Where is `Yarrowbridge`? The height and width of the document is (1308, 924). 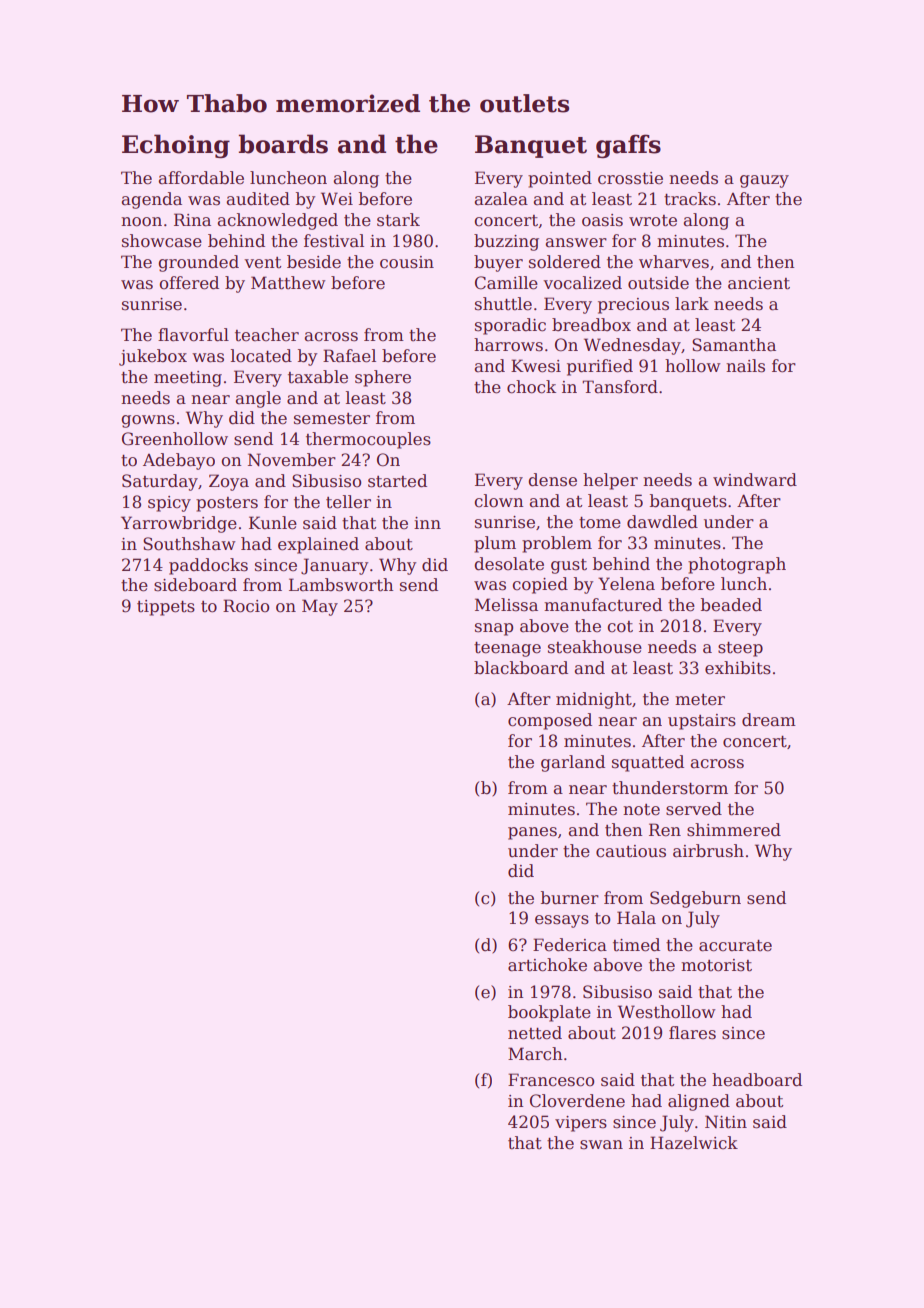
Yarrowbridge is located at coordinates (179, 524).
